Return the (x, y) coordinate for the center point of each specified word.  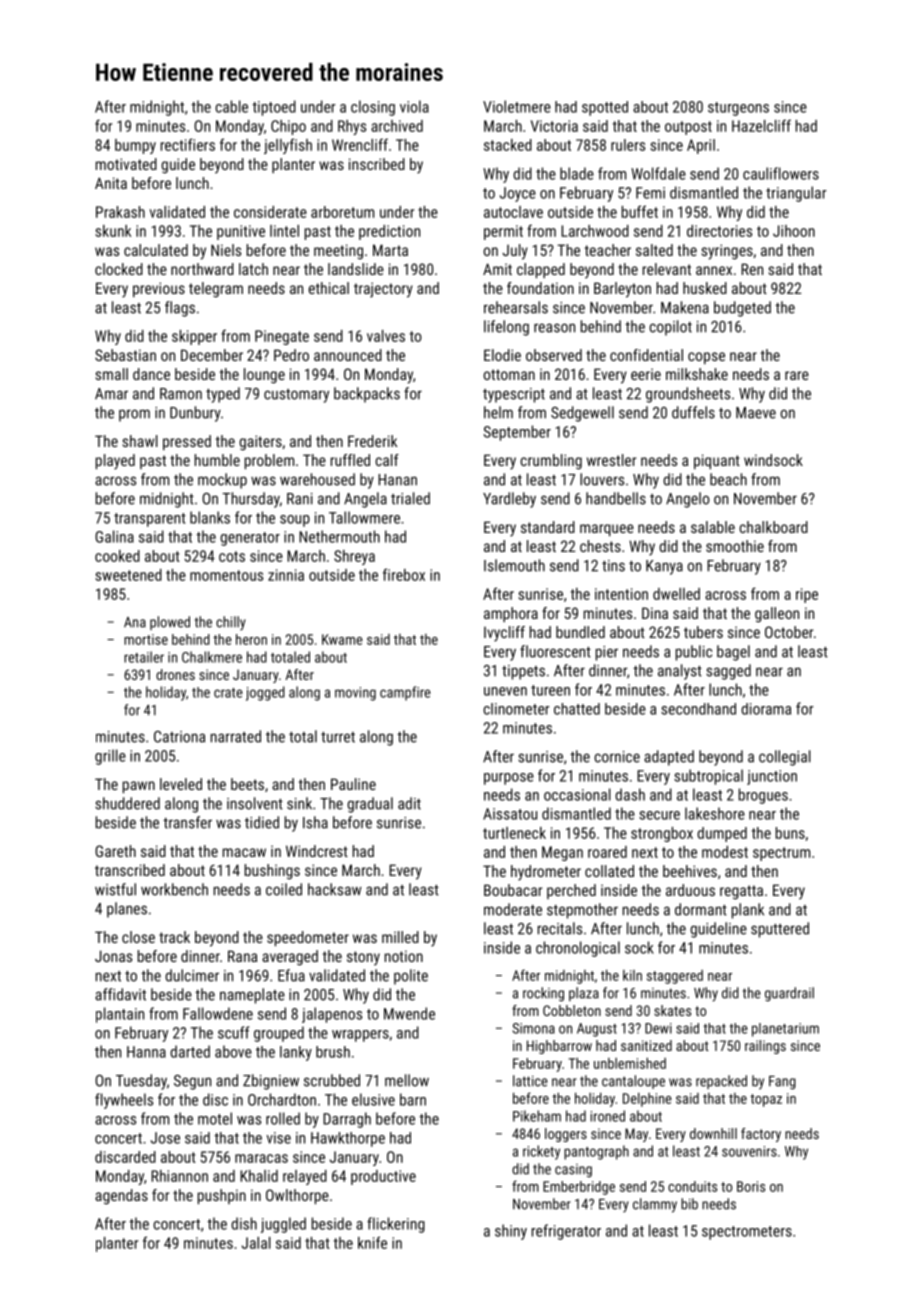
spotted (605, 108)
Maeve (756, 413)
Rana (242, 956)
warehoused (317, 479)
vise (279, 1138)
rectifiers (188, 144)
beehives (690, 871)
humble (217, 460)
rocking (543, 994)
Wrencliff (360, 144)
